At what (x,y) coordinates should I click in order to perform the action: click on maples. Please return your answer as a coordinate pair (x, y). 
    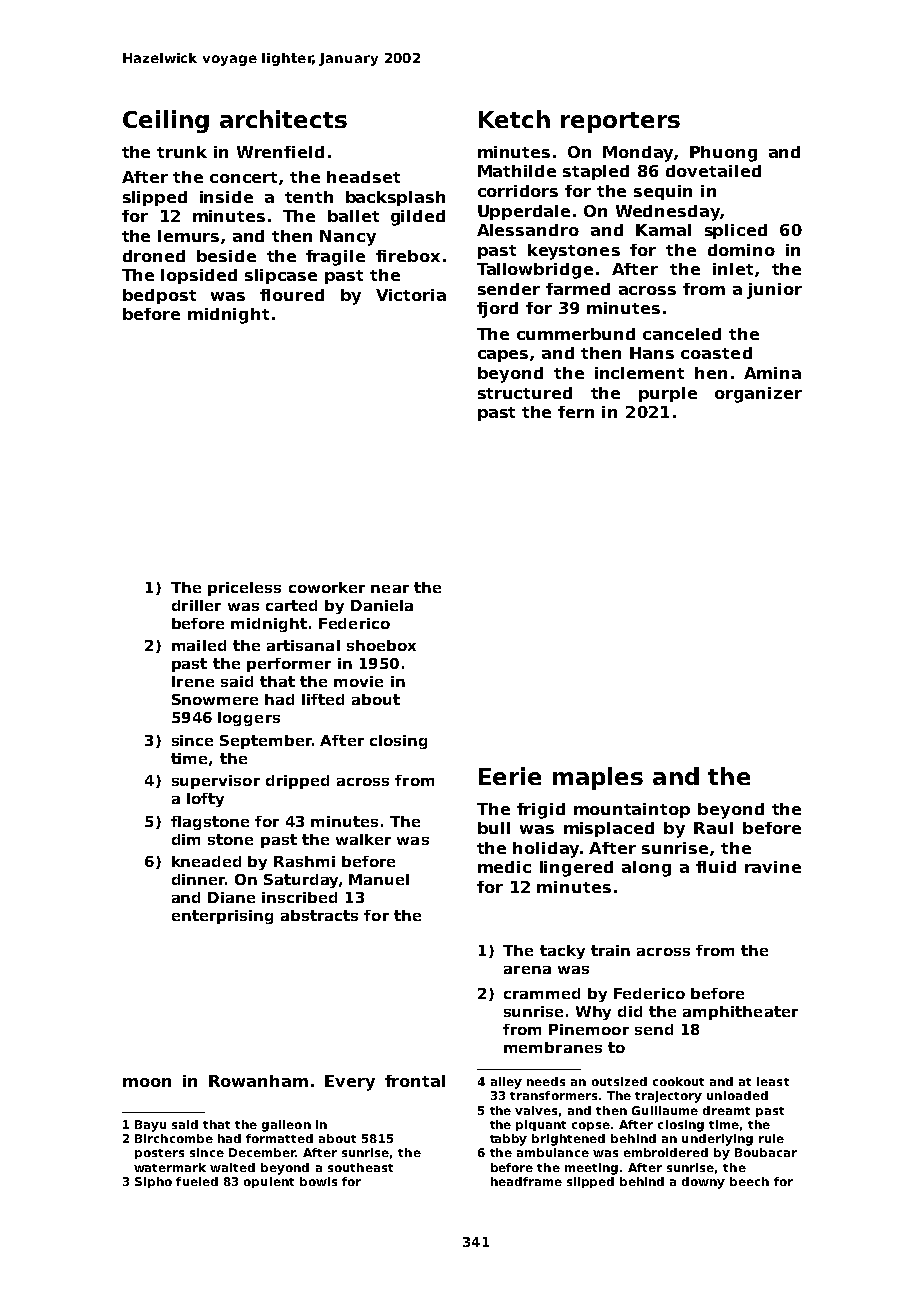
    Looking at the image, I should click on (598, 778).
